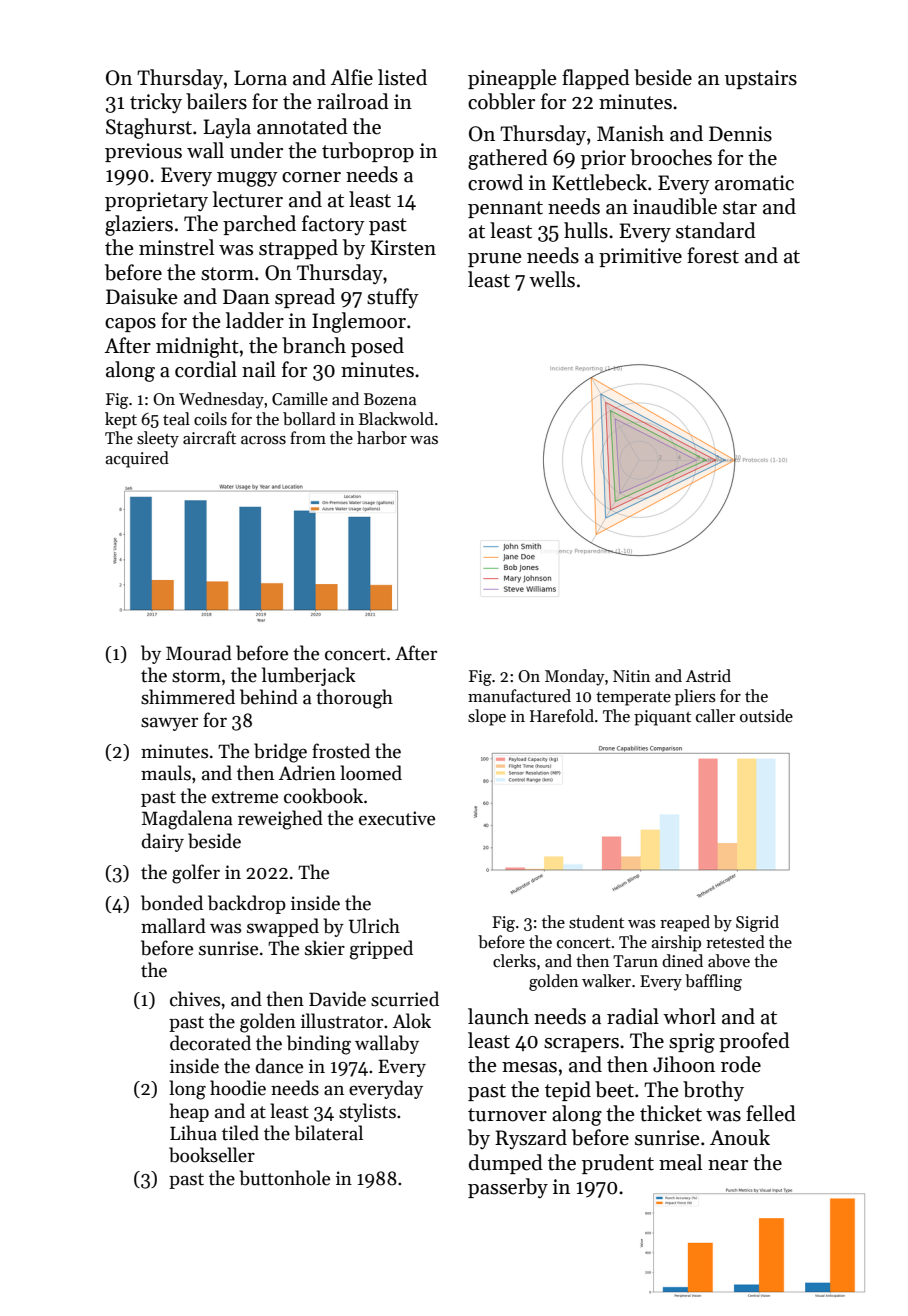  I want to click on mauls, so click(166, 773).
